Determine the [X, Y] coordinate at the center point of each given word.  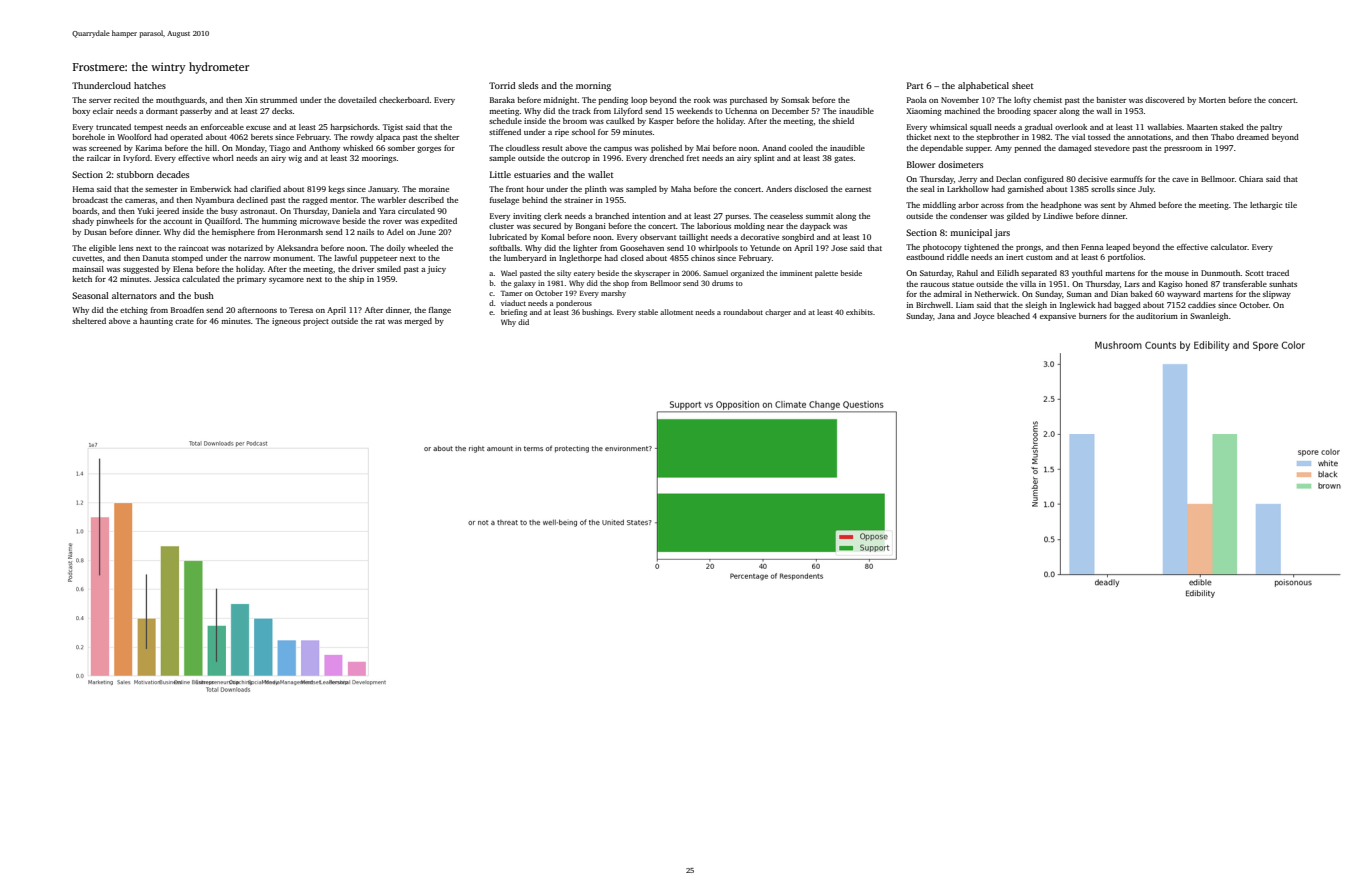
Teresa [301, 310]
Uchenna [741, 111]
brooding [1014, 112]
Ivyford [136, 159]
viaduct [513, 303]
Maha [681, 189]
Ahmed [1143, 205]
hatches [150, 85]
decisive [1093, 179]
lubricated [508, 237]
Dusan [95, 232]
